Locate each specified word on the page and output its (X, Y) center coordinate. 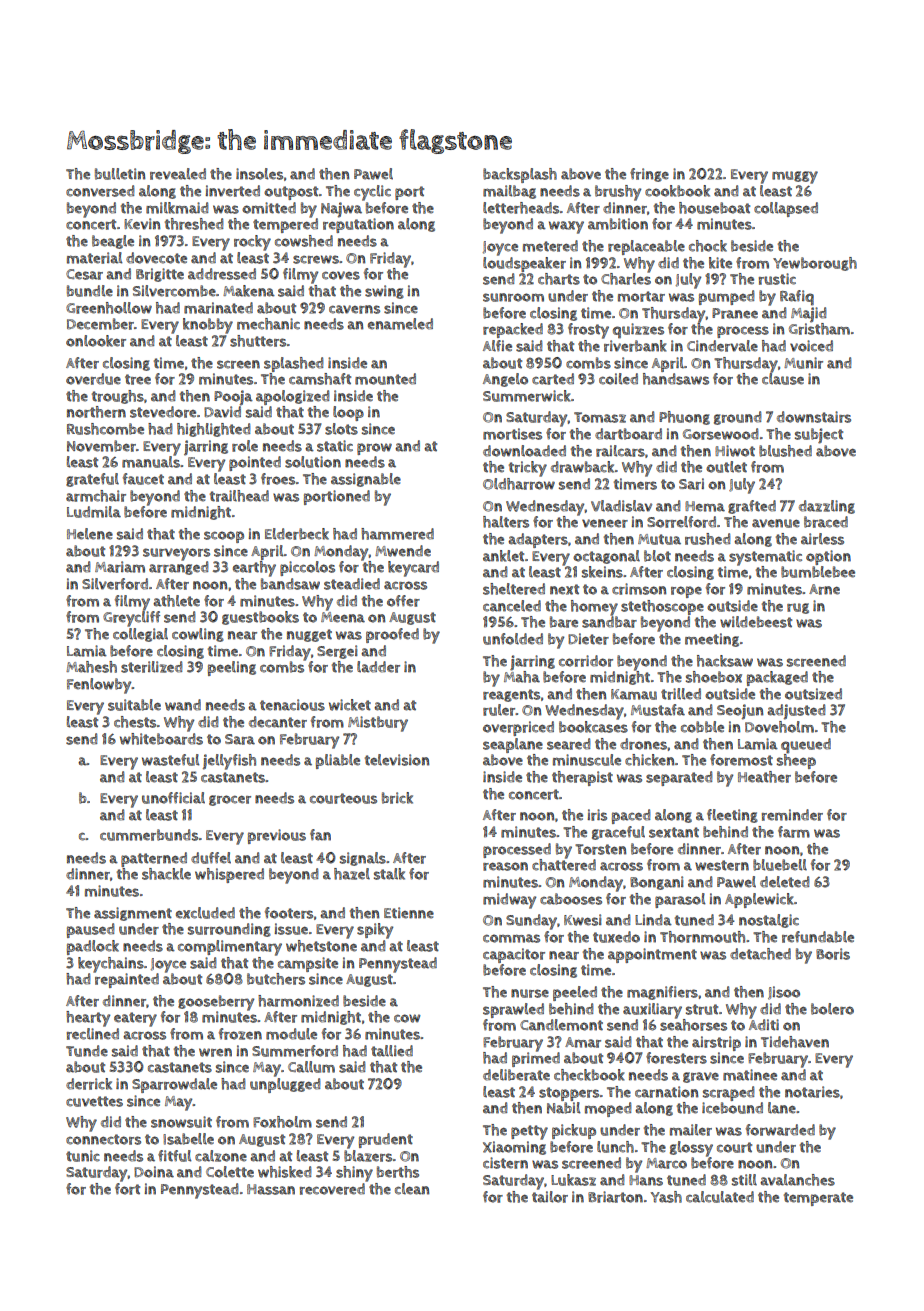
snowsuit (181, 1122)
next (564, 589)
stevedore (163, 412)
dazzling (827, 507)
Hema (705, 506)
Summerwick (527, 396)
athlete (176, 601)
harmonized (298, 1001)
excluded (205, 913)
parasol (680, 900)
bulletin (120, 174)
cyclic (372, 193)
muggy (795, 177)
